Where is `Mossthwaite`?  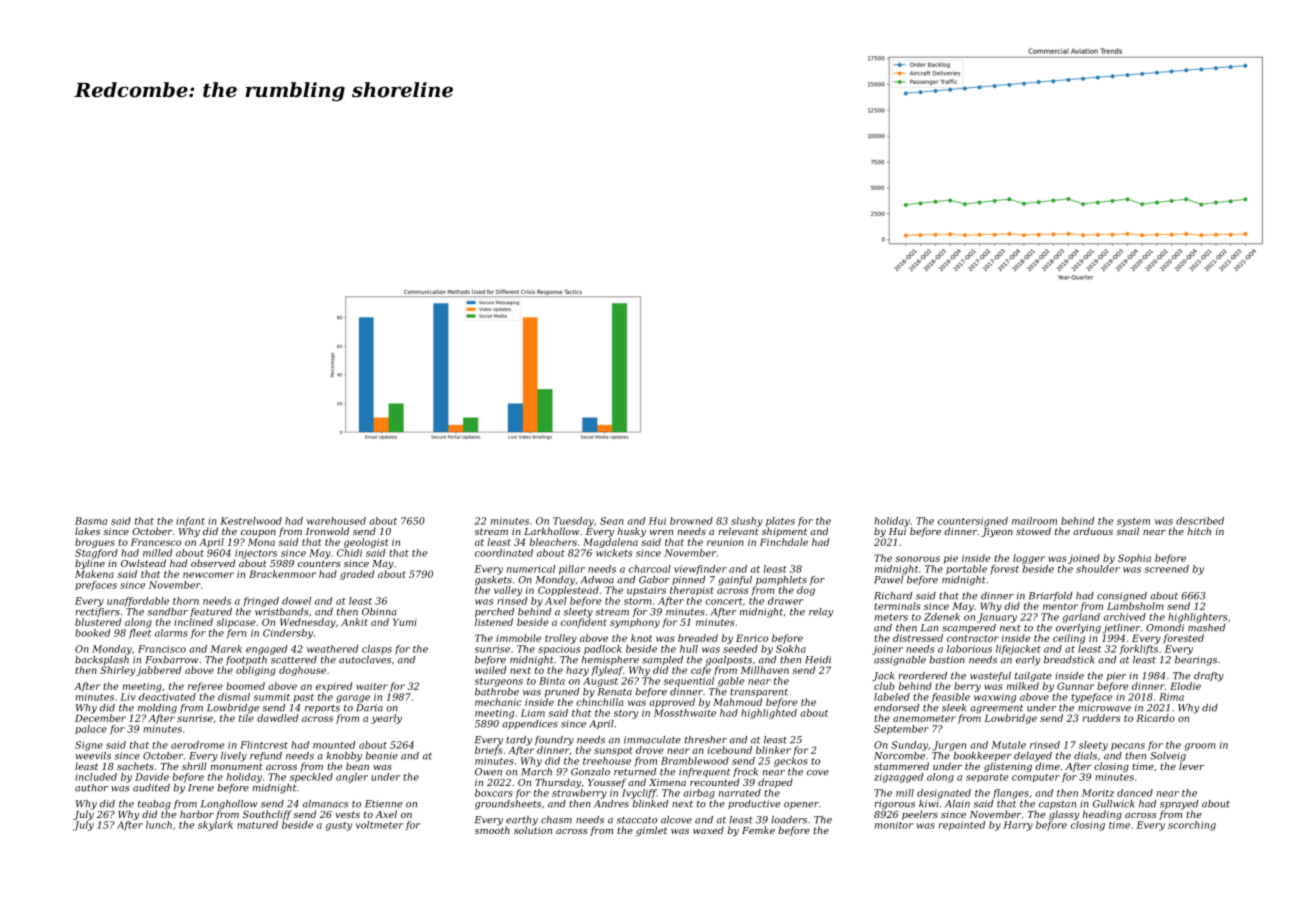 Mossthwaite is located at coordinates (685, 713).
